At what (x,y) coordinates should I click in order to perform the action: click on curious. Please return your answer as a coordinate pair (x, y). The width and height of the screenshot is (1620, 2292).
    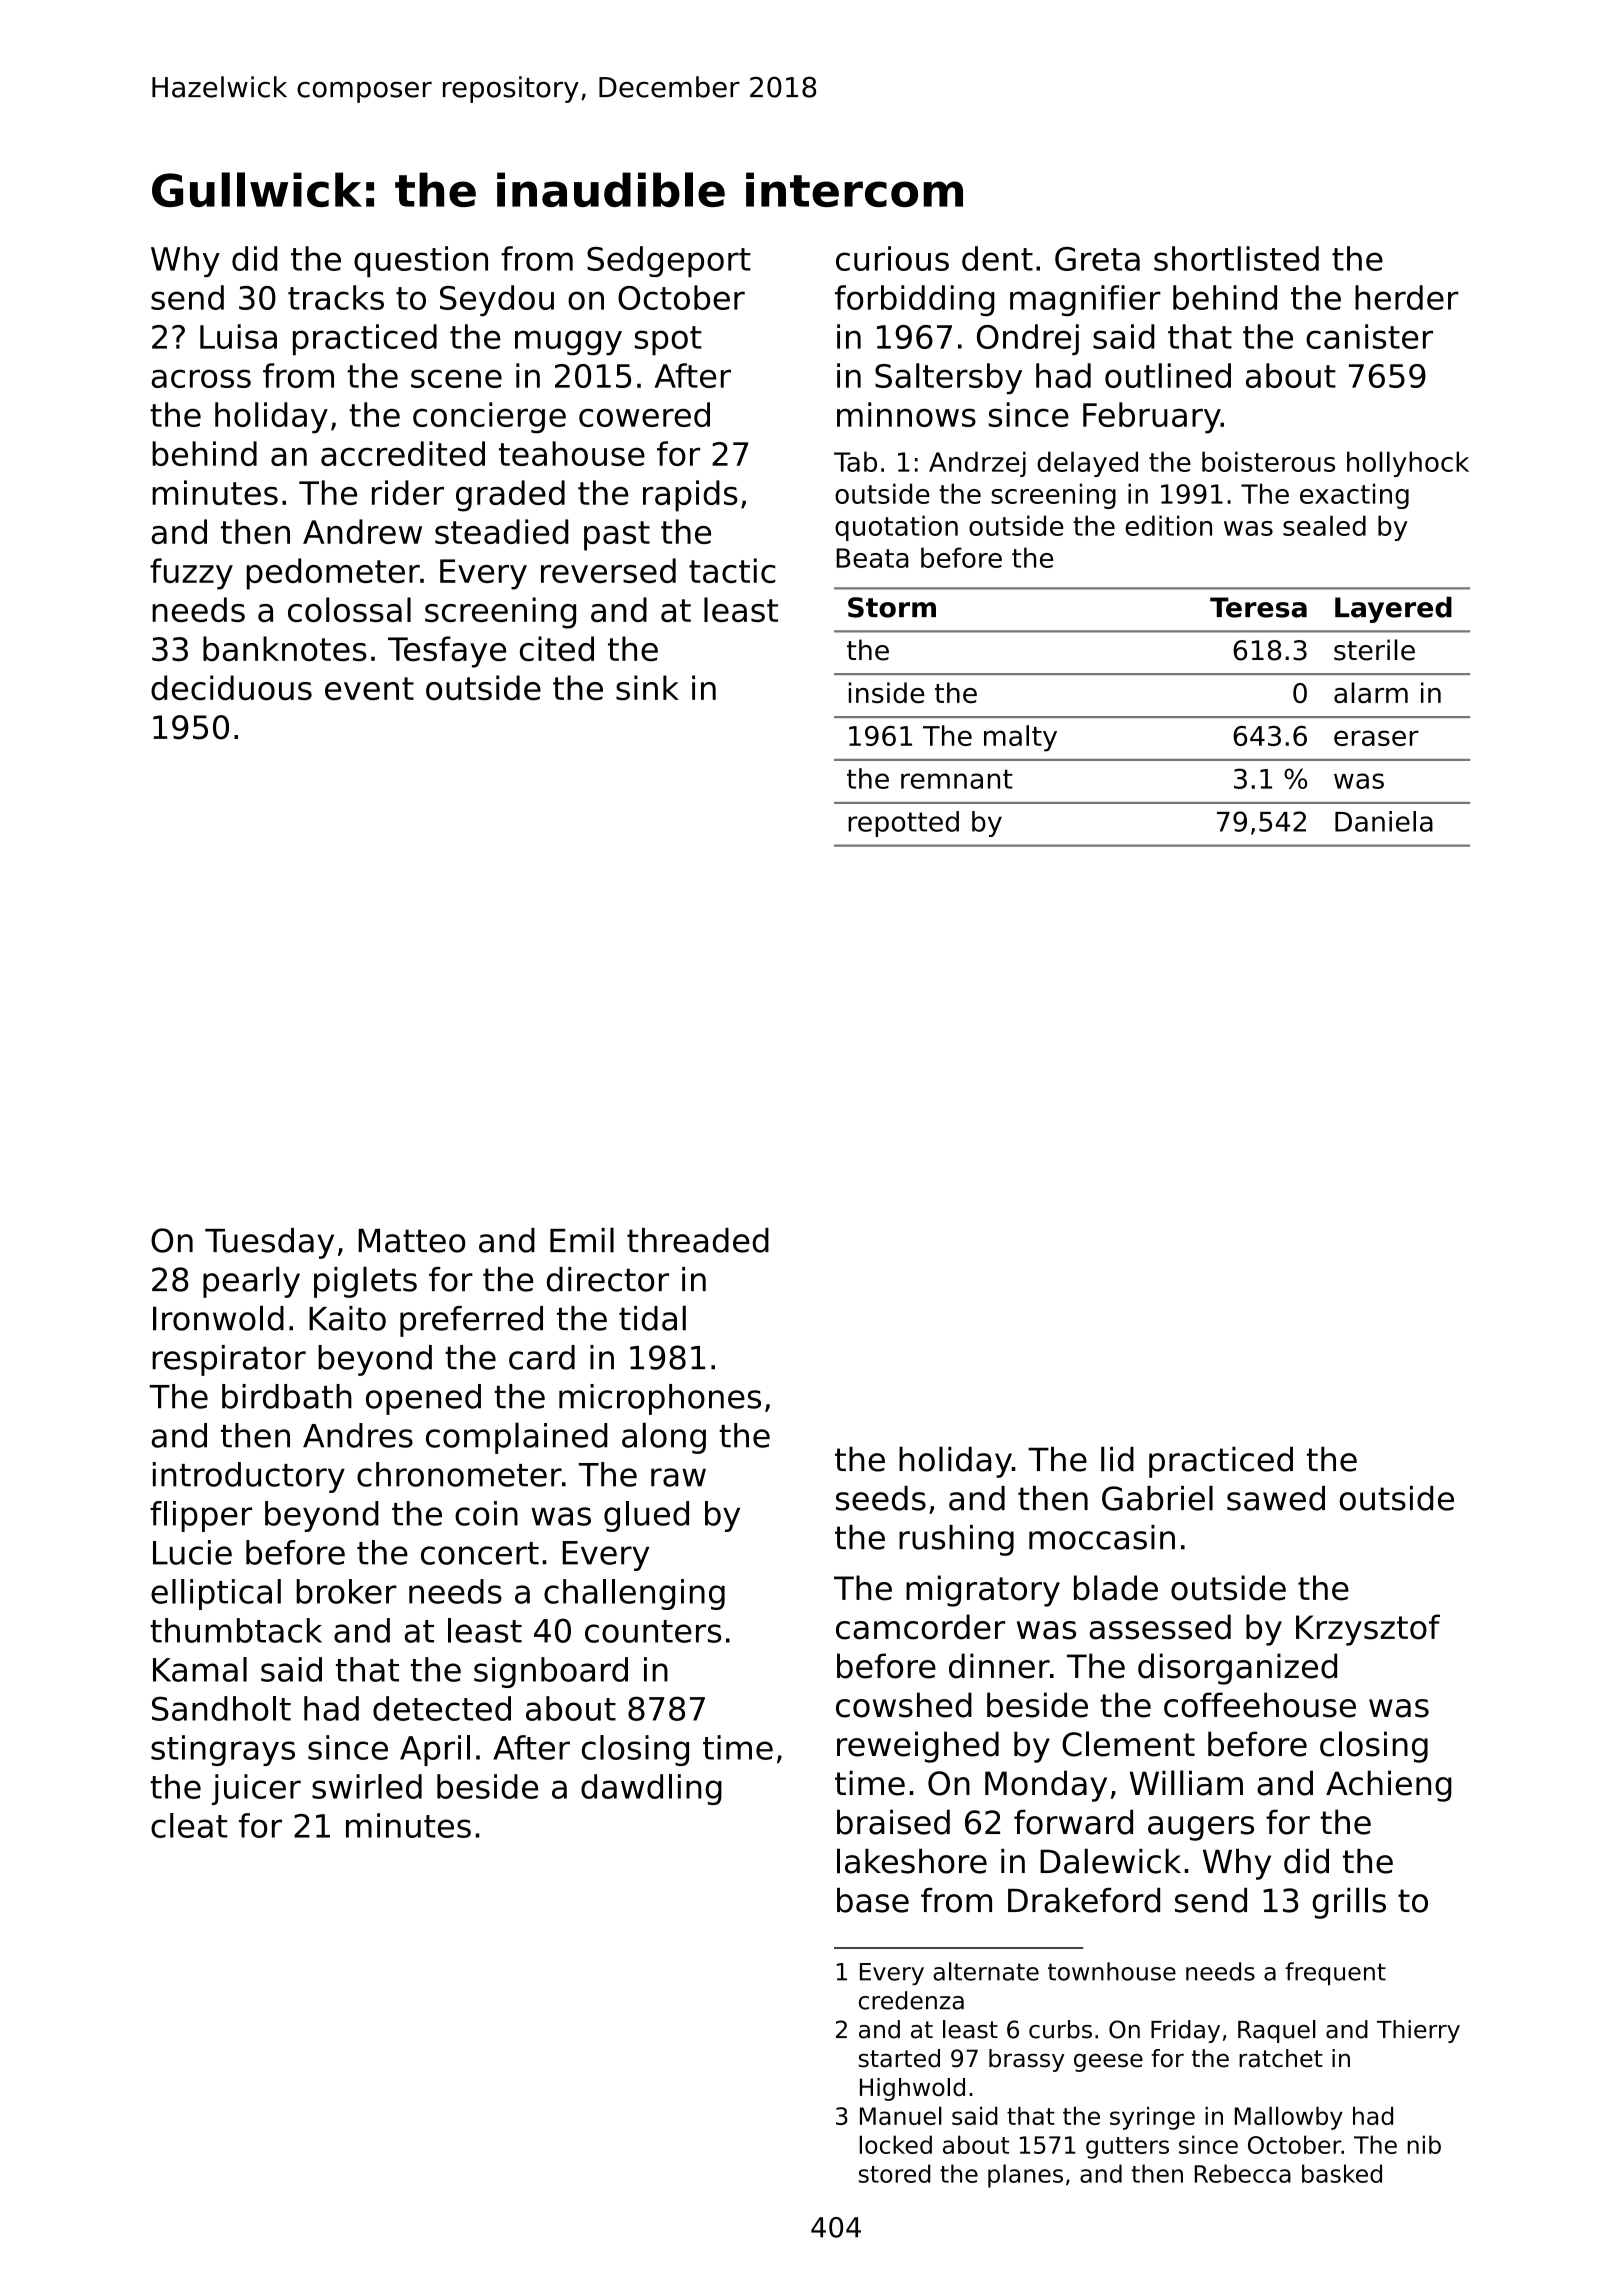
    Looking at the image, I should click on (892, 258).
